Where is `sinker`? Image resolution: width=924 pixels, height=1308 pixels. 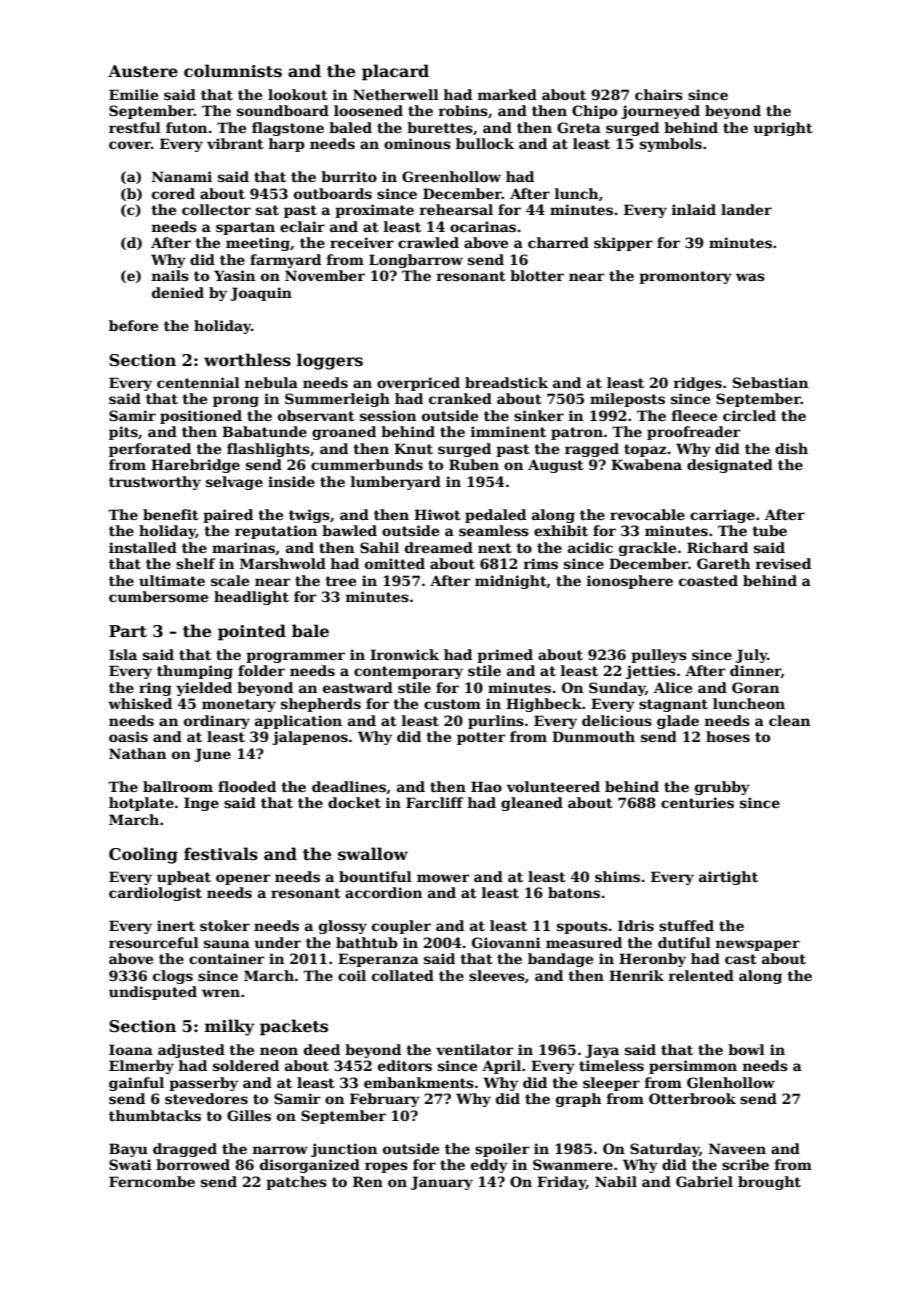
sinker is located at coordinates (539, 415).
